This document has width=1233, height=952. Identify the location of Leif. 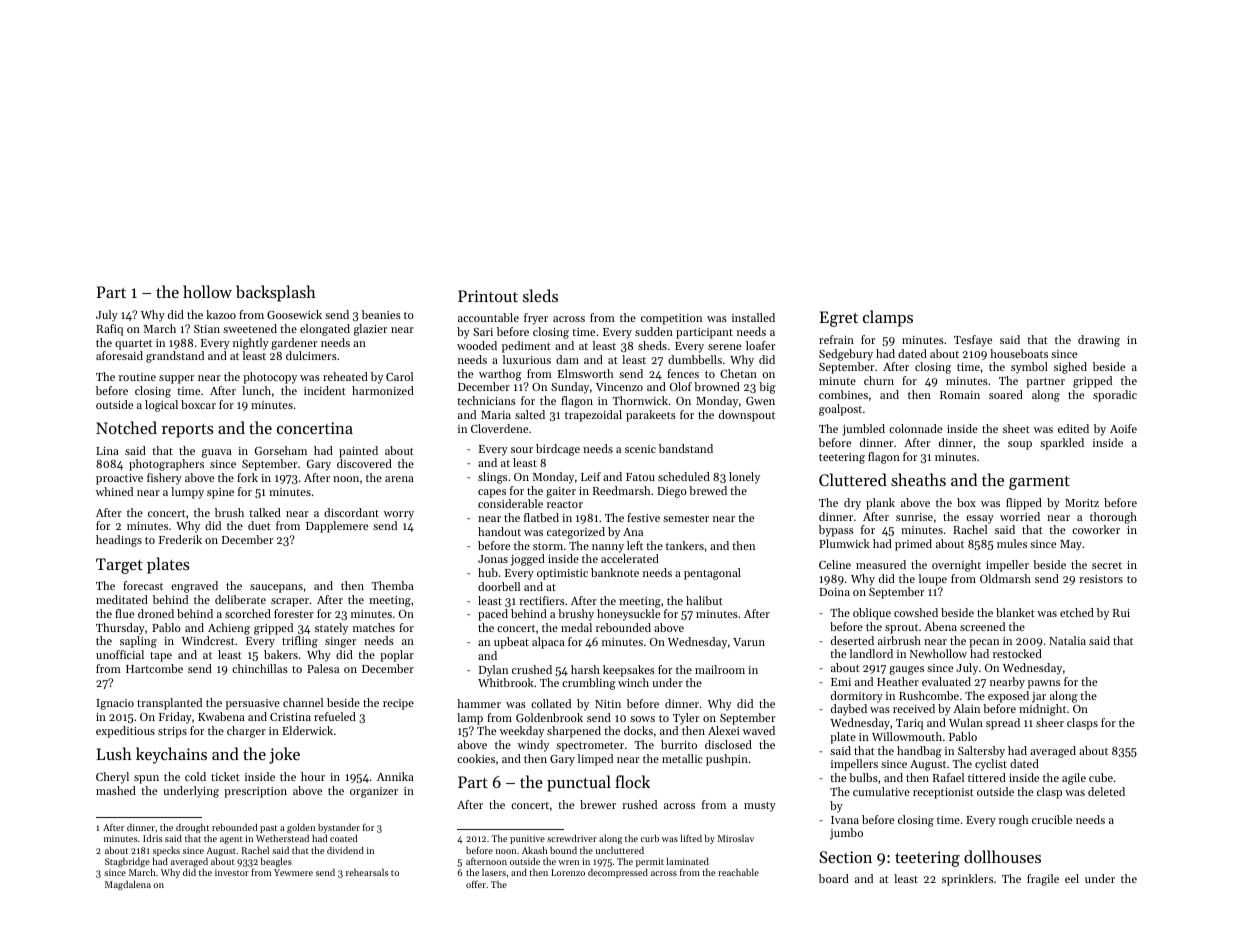
(591, 476).
